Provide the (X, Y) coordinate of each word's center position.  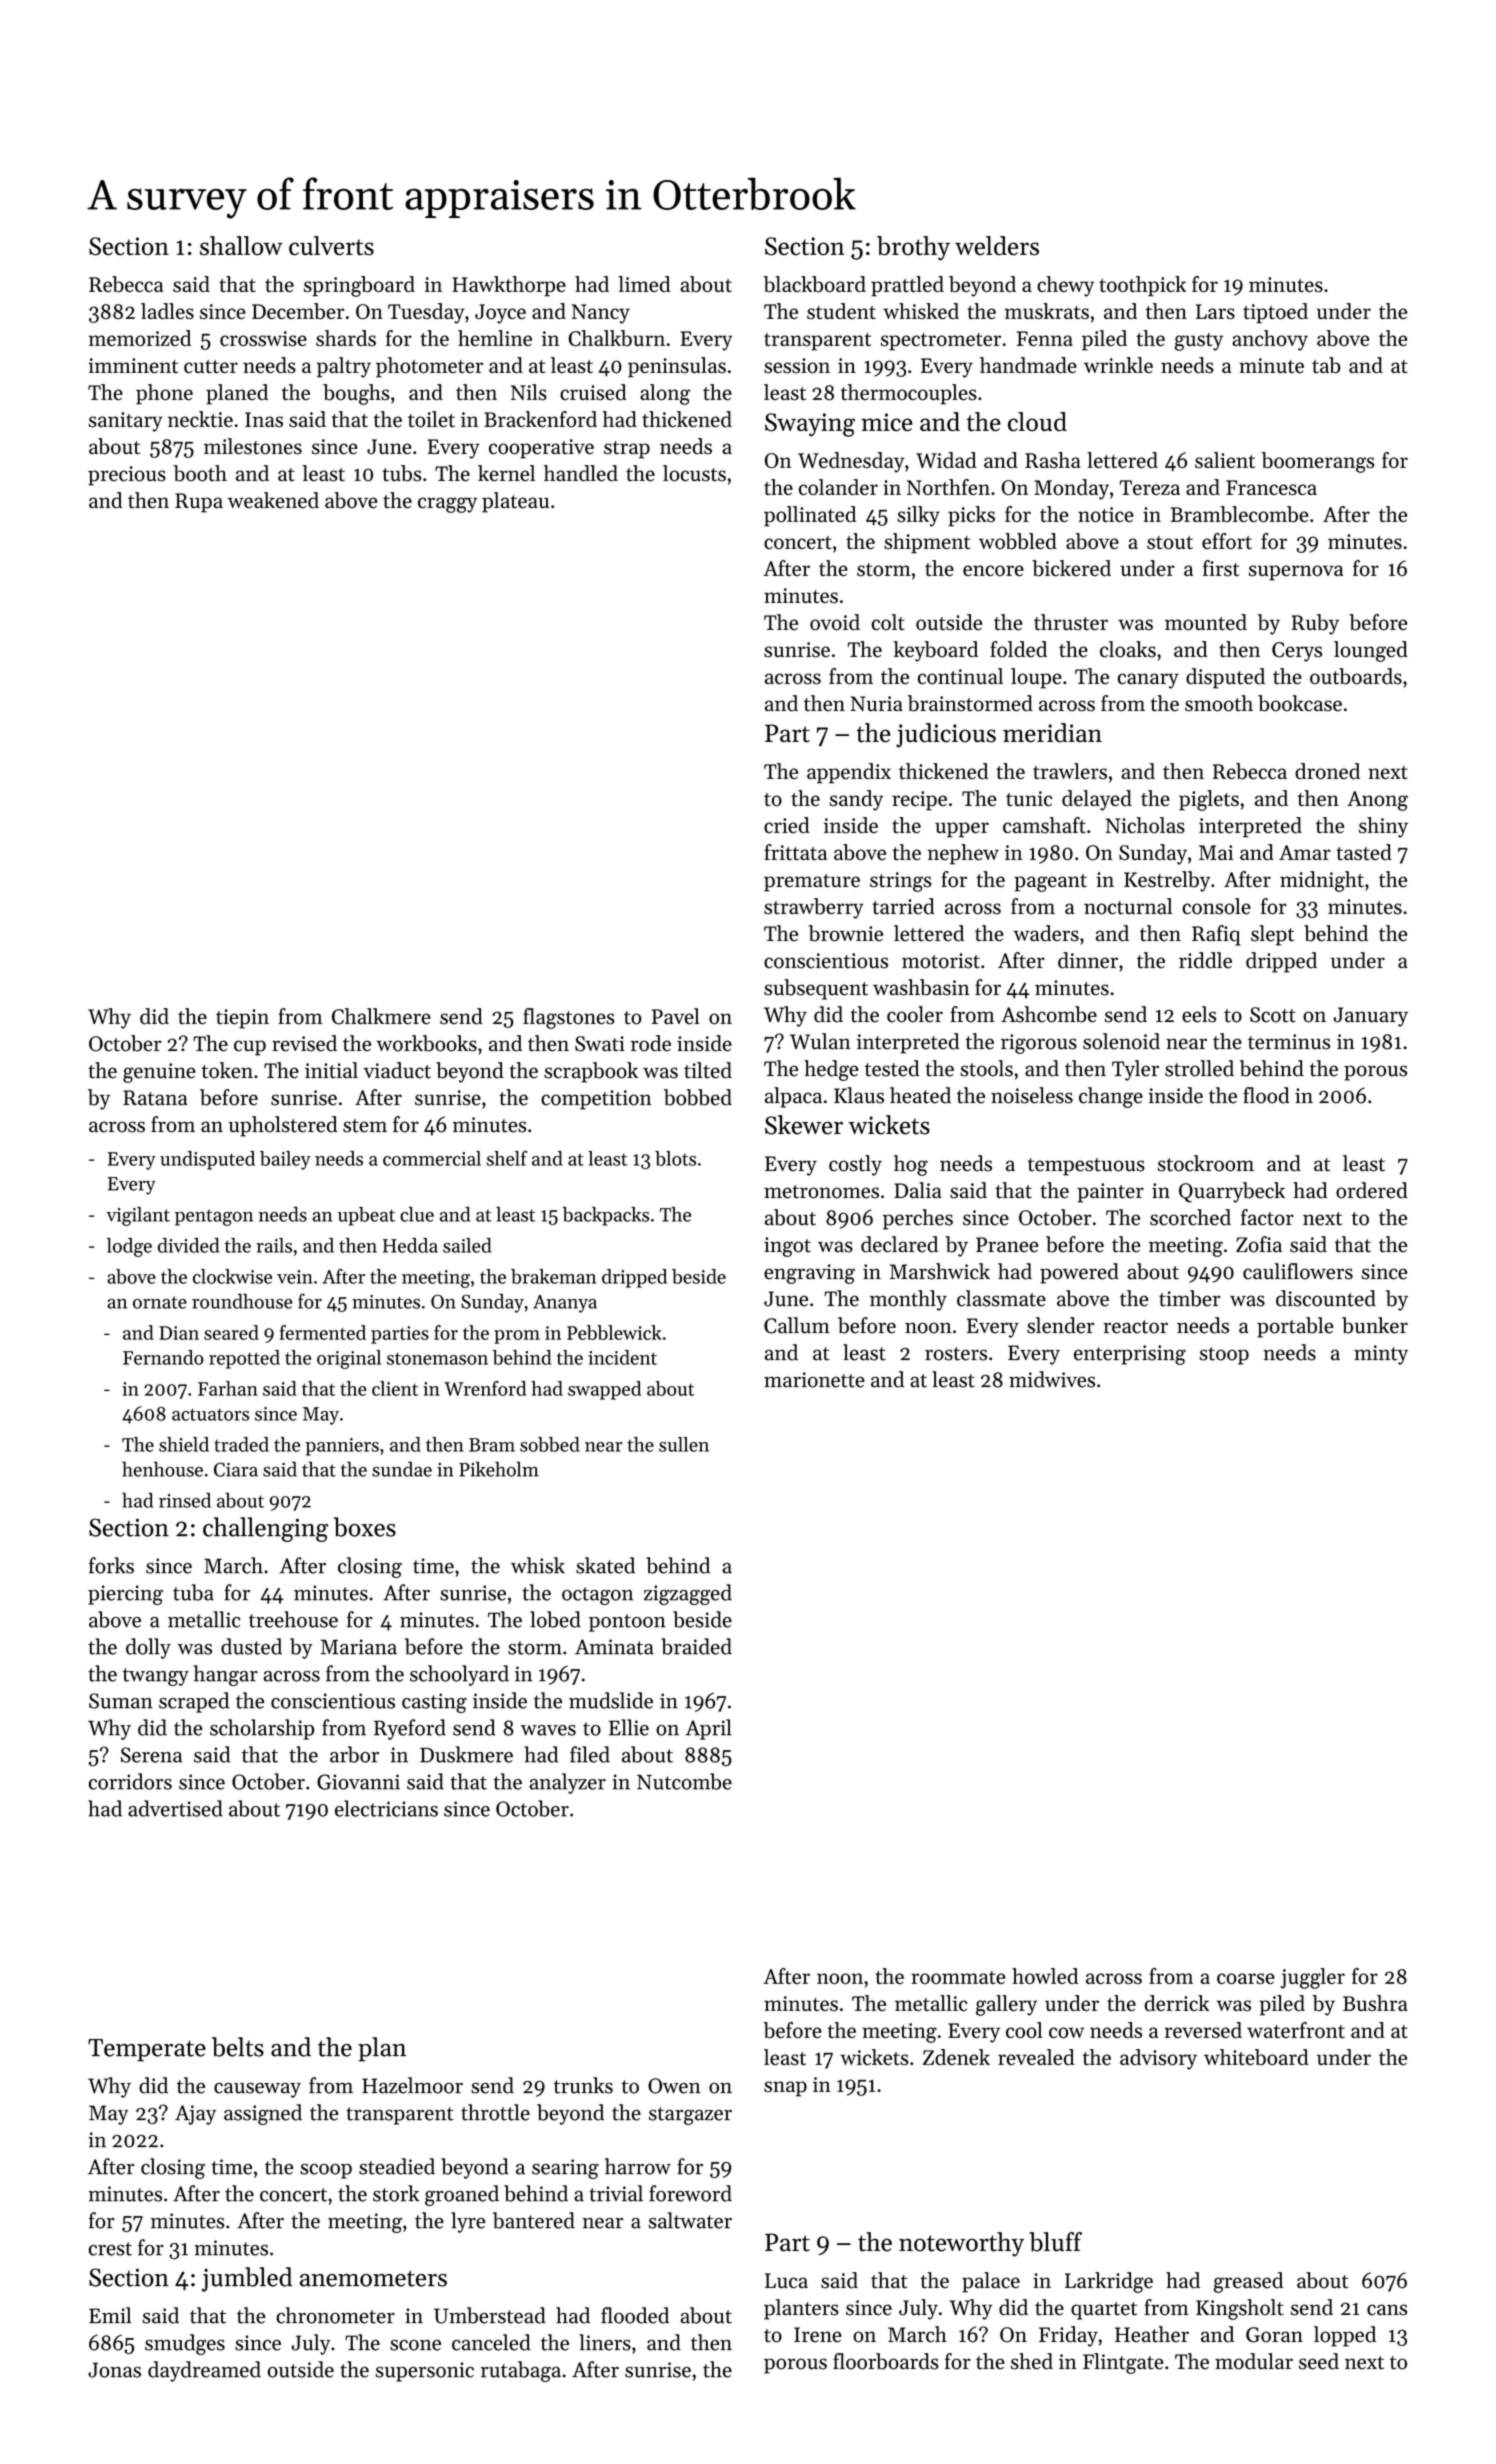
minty (1381, 1355)
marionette (814, 1380)
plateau (515, 502)
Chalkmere (381, 1016)
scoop (326, 2171)
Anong (1377, 801)
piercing (125, 1595)
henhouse (162, 1469)
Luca (786, 2281)
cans (1387, 2310)
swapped (604, 1390)
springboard (359, 286)
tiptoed (1275, 313)
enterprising (1130, 1355)
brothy (913, 248)
